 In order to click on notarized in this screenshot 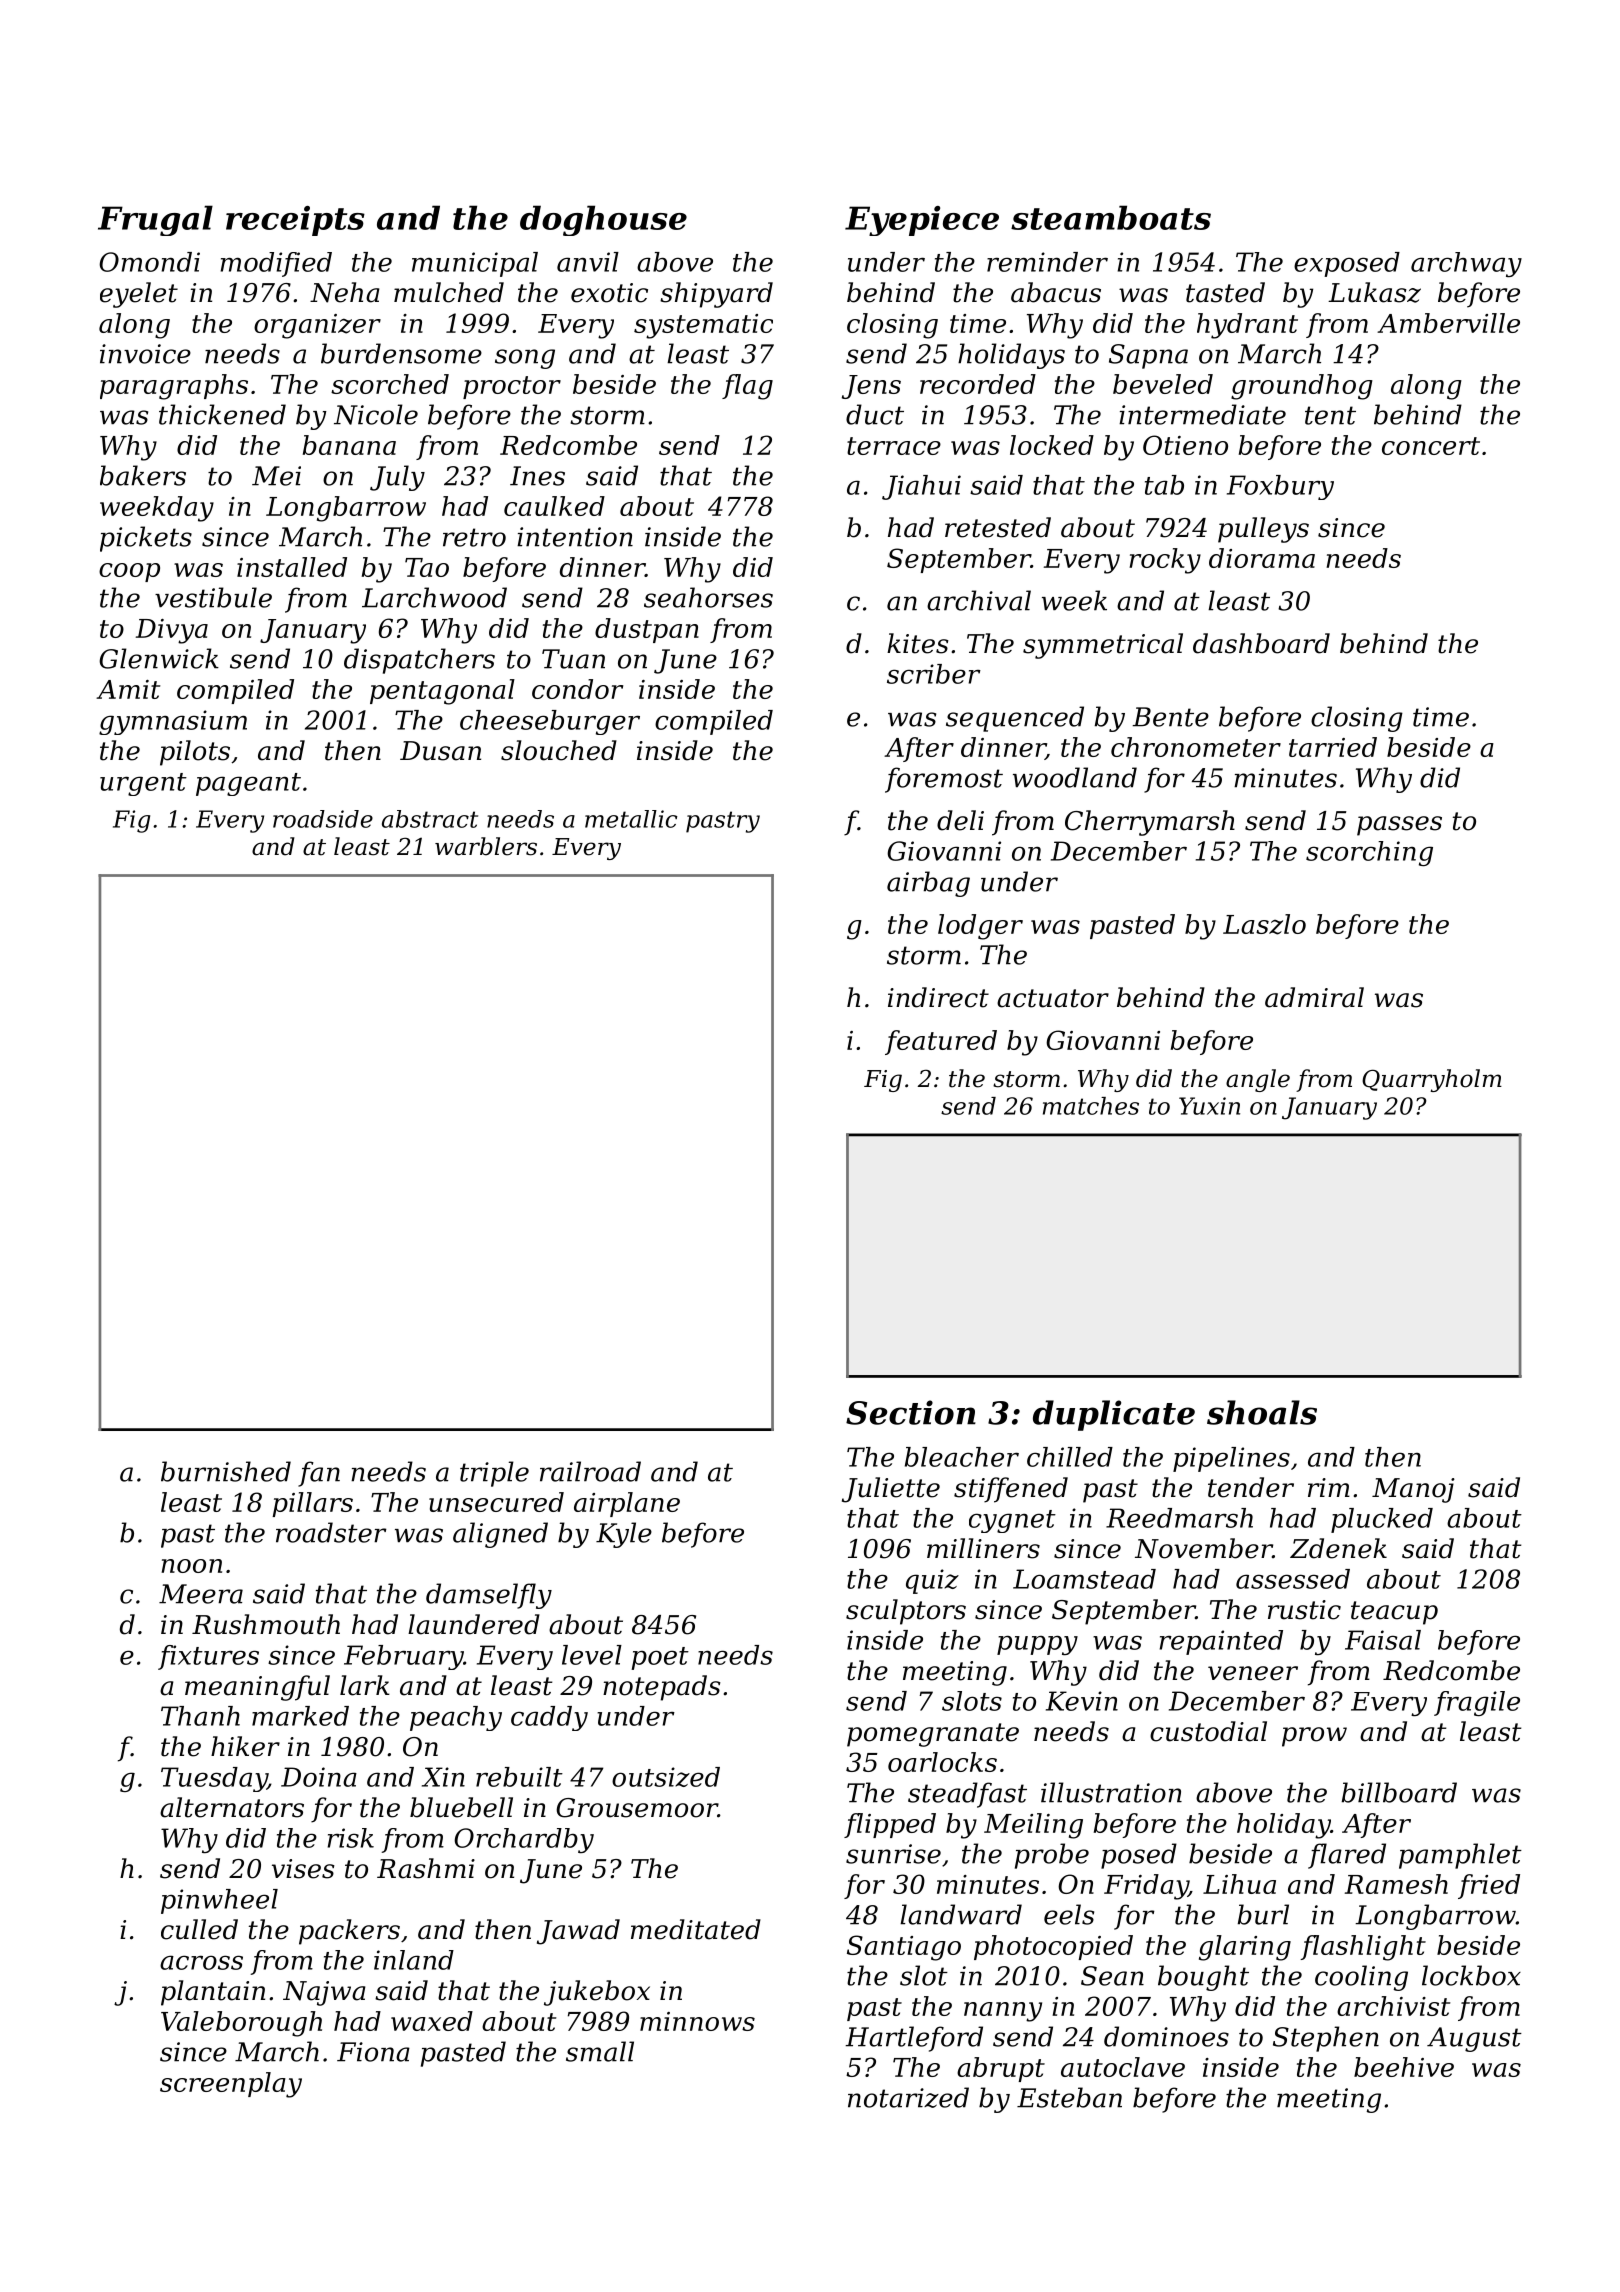, I will do `click(908, 2097)`.
